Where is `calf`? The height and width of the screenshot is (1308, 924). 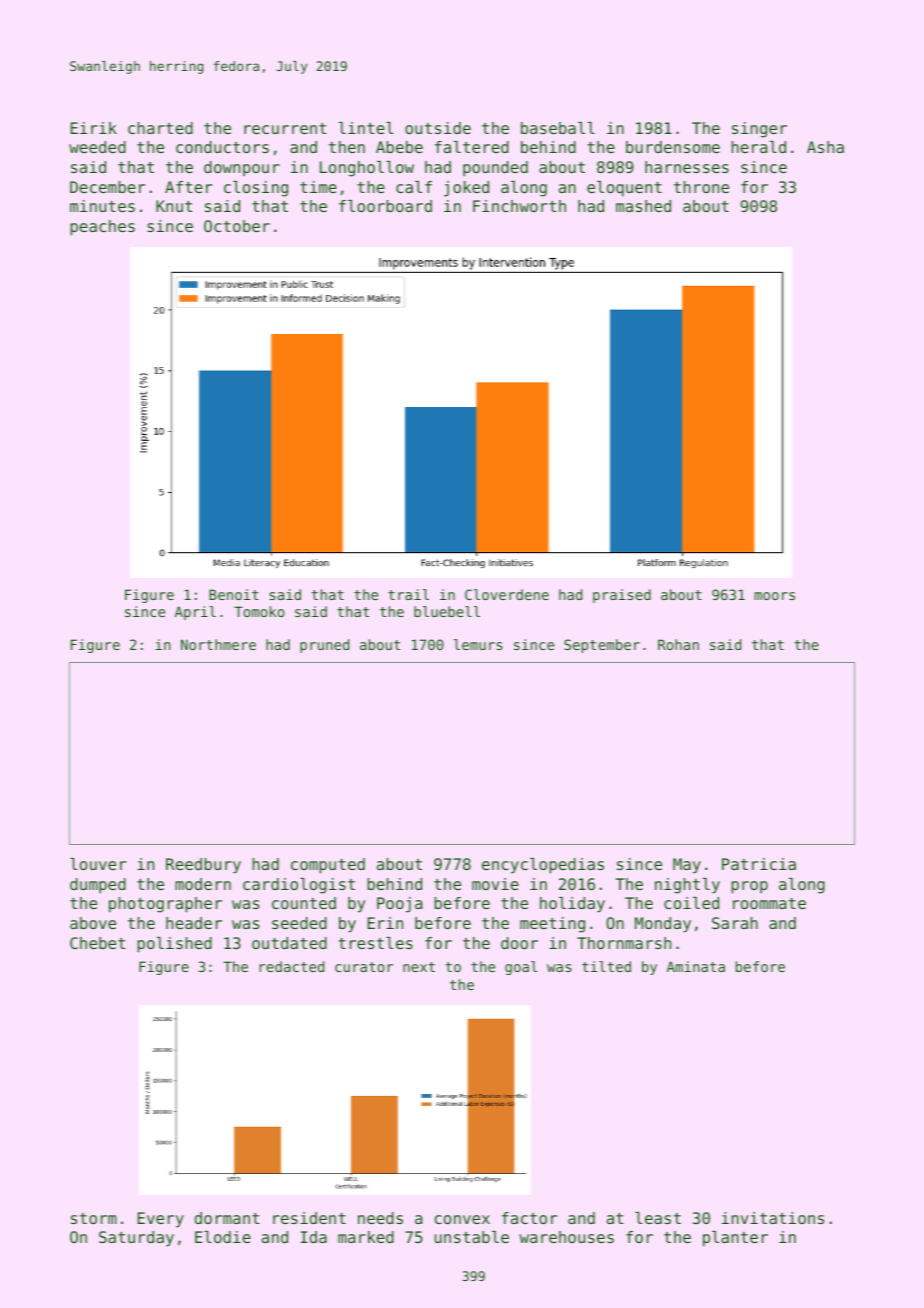
calf is located at coordinates (414, 187).
